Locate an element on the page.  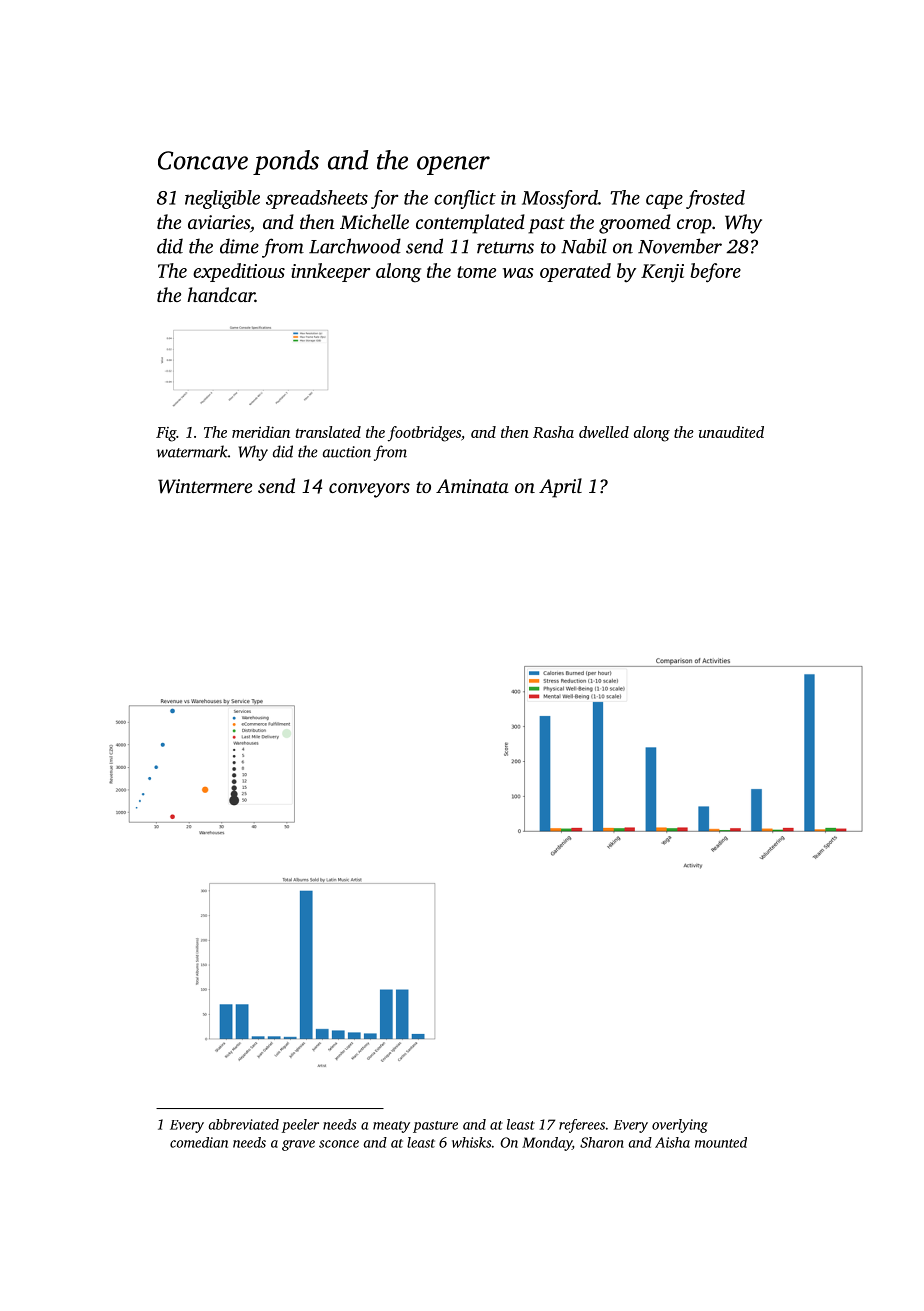
conveyors is located at coordinates (369, 490).
